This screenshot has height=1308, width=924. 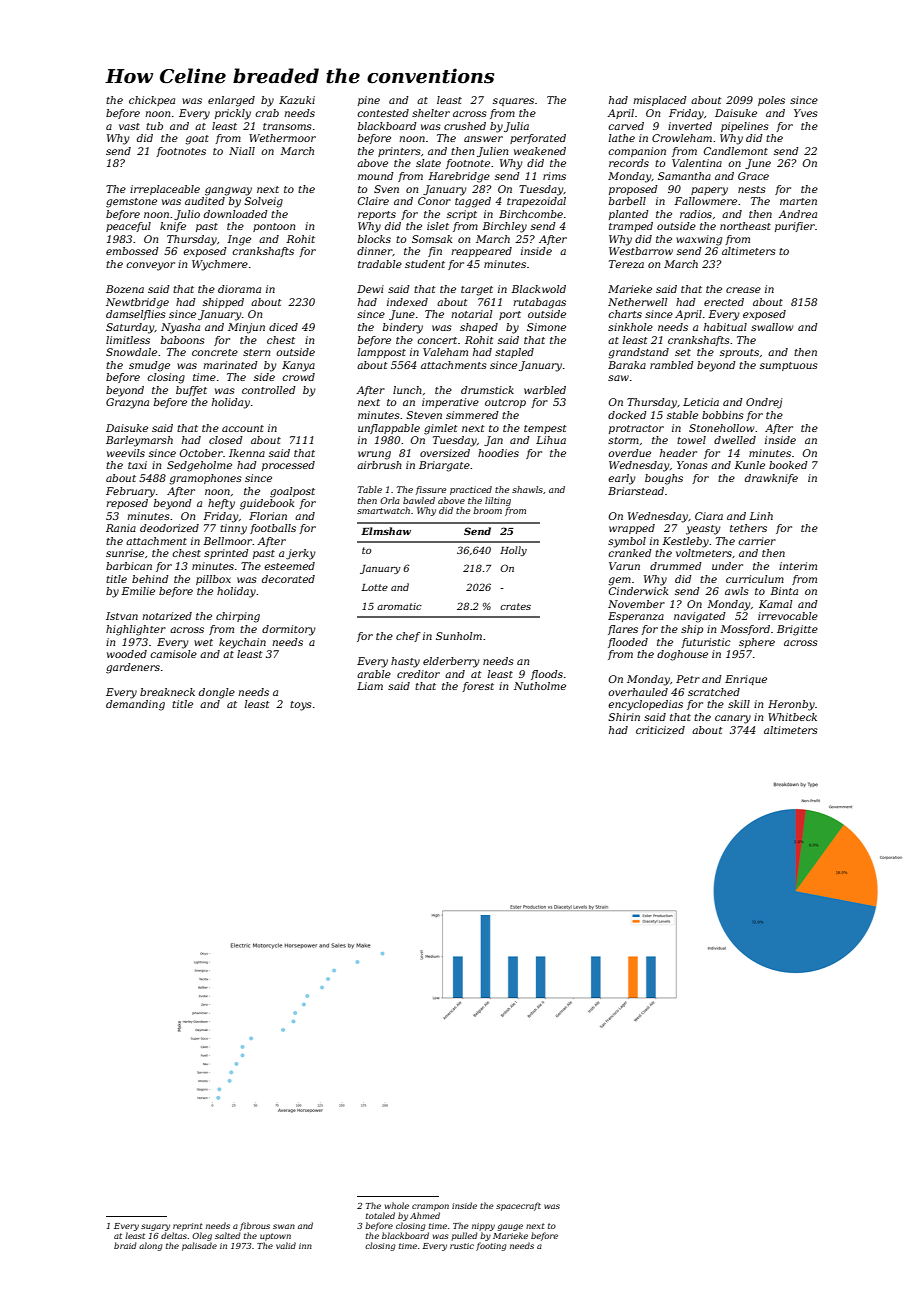 I want to click on toys, so click(x=301, y=706).
